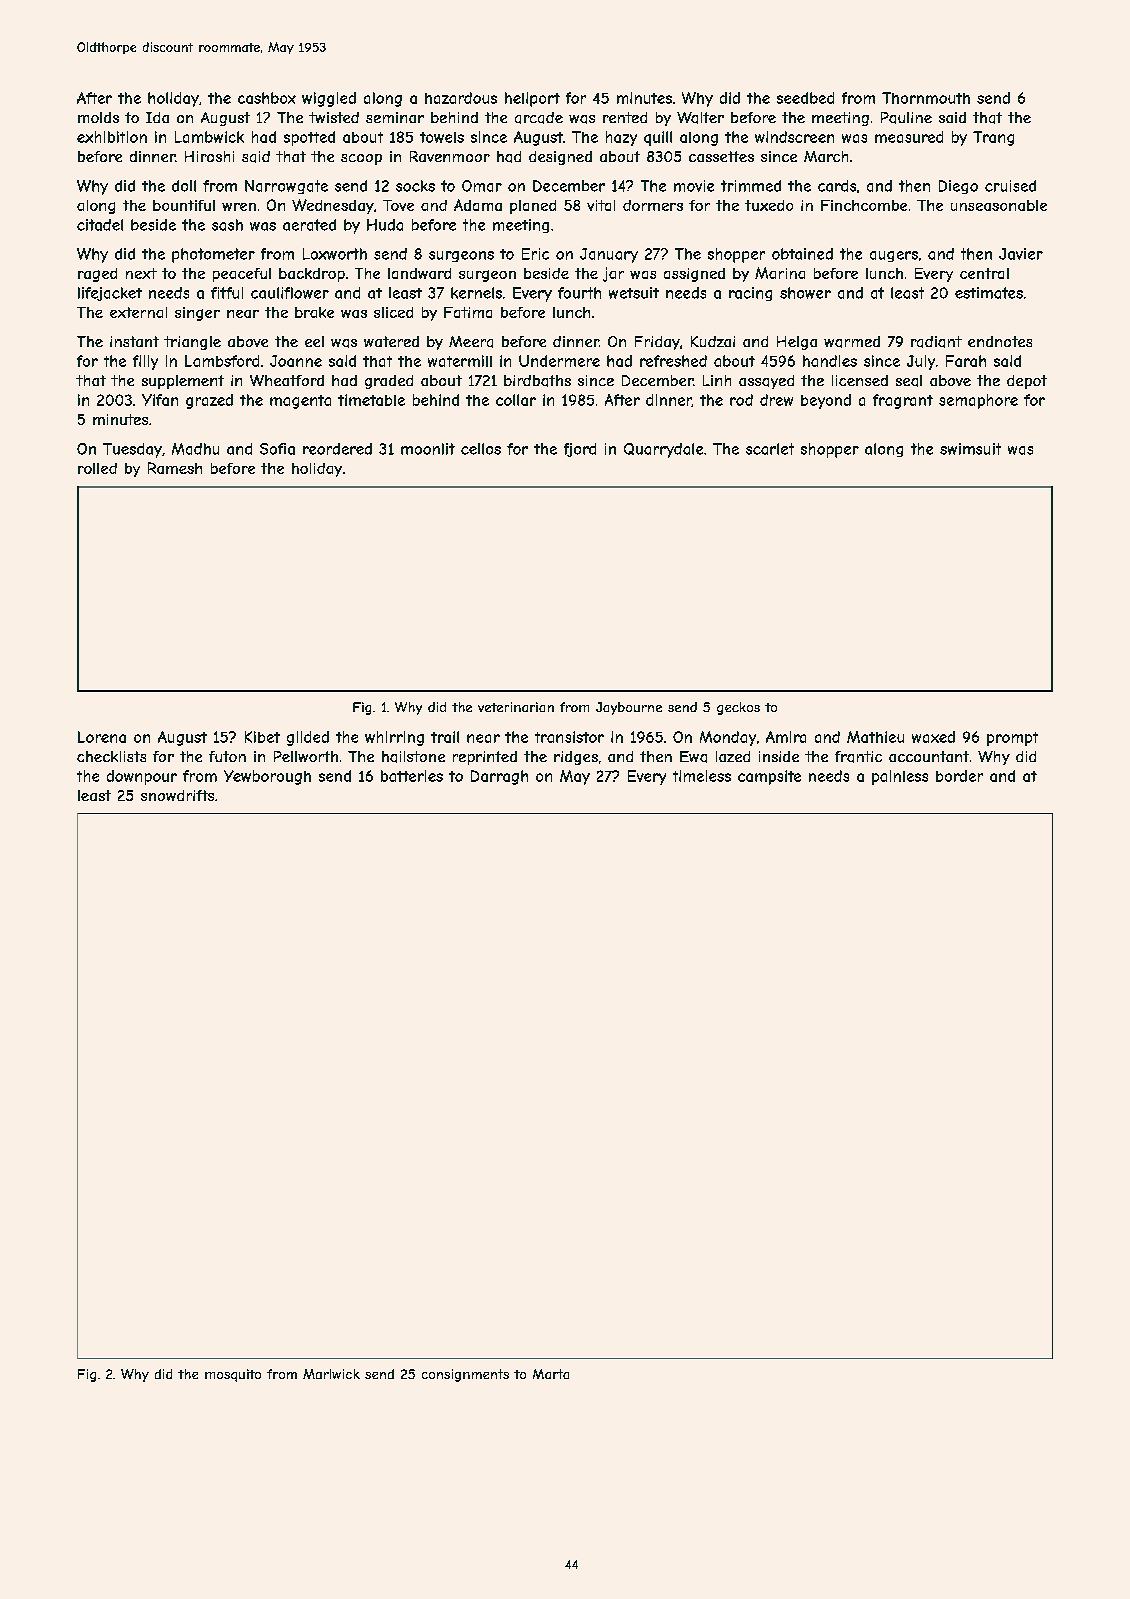 The width and height of the document is (1130, 1599). What do you see at coordinates (233, 1375) in the document?
I see `mosquito` at bounding box center [233, 1375].
